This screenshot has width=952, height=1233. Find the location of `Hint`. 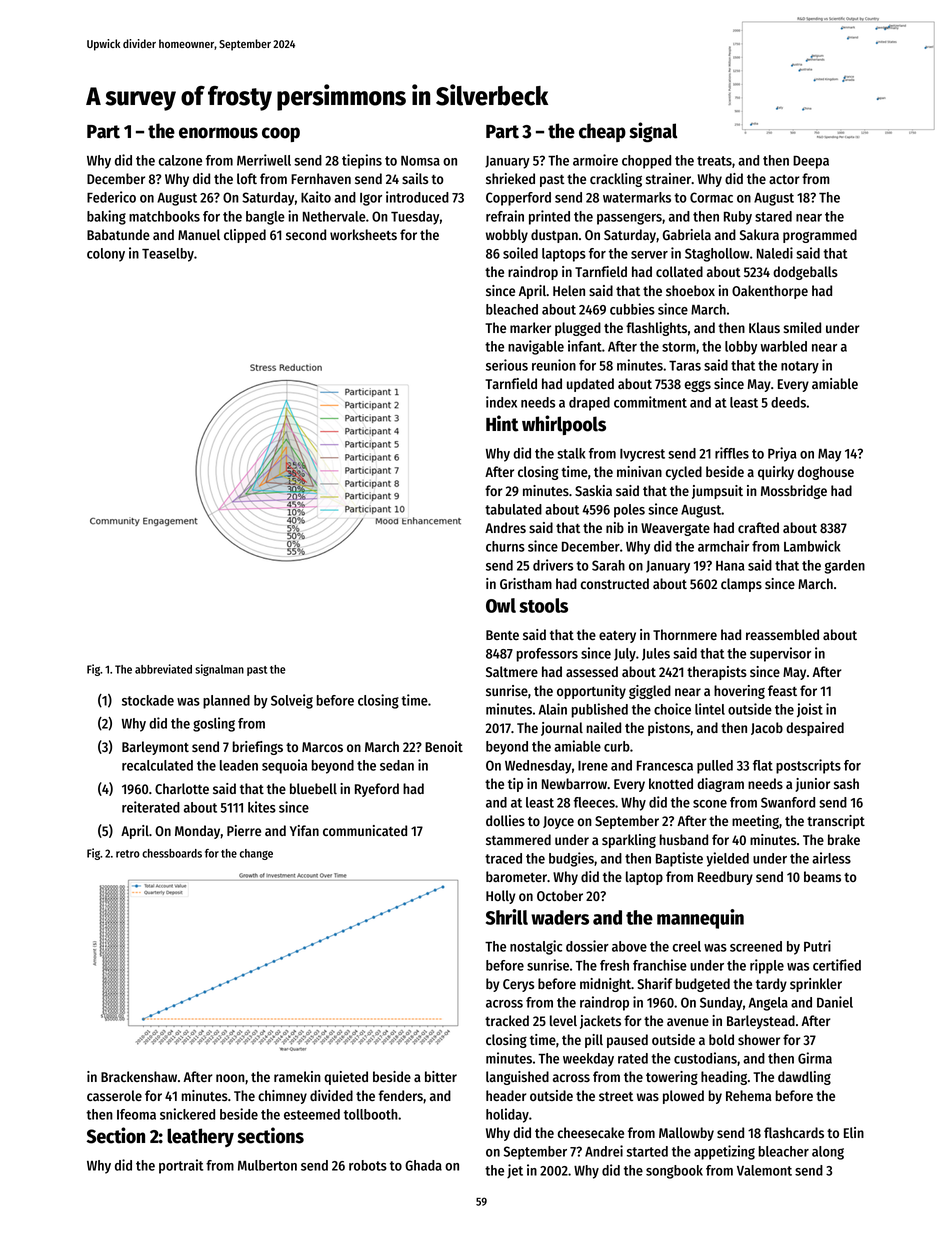

Hint is located at coordinates (502, 423).
